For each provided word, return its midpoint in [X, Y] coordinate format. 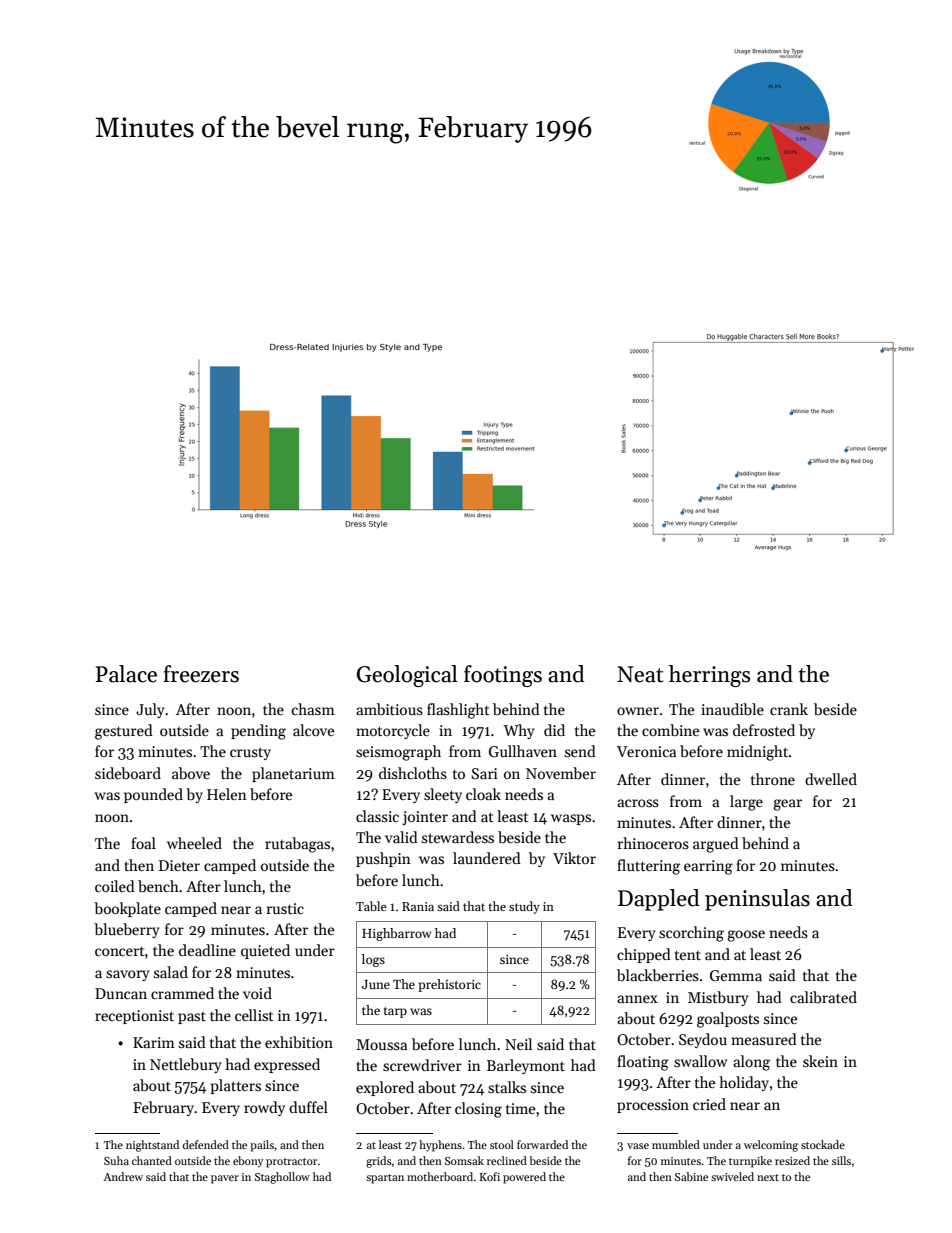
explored [385, 1088]
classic [377, 816]
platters [235, 1086]
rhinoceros [653, 843]
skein [820, 1061]
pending [258, 732]
